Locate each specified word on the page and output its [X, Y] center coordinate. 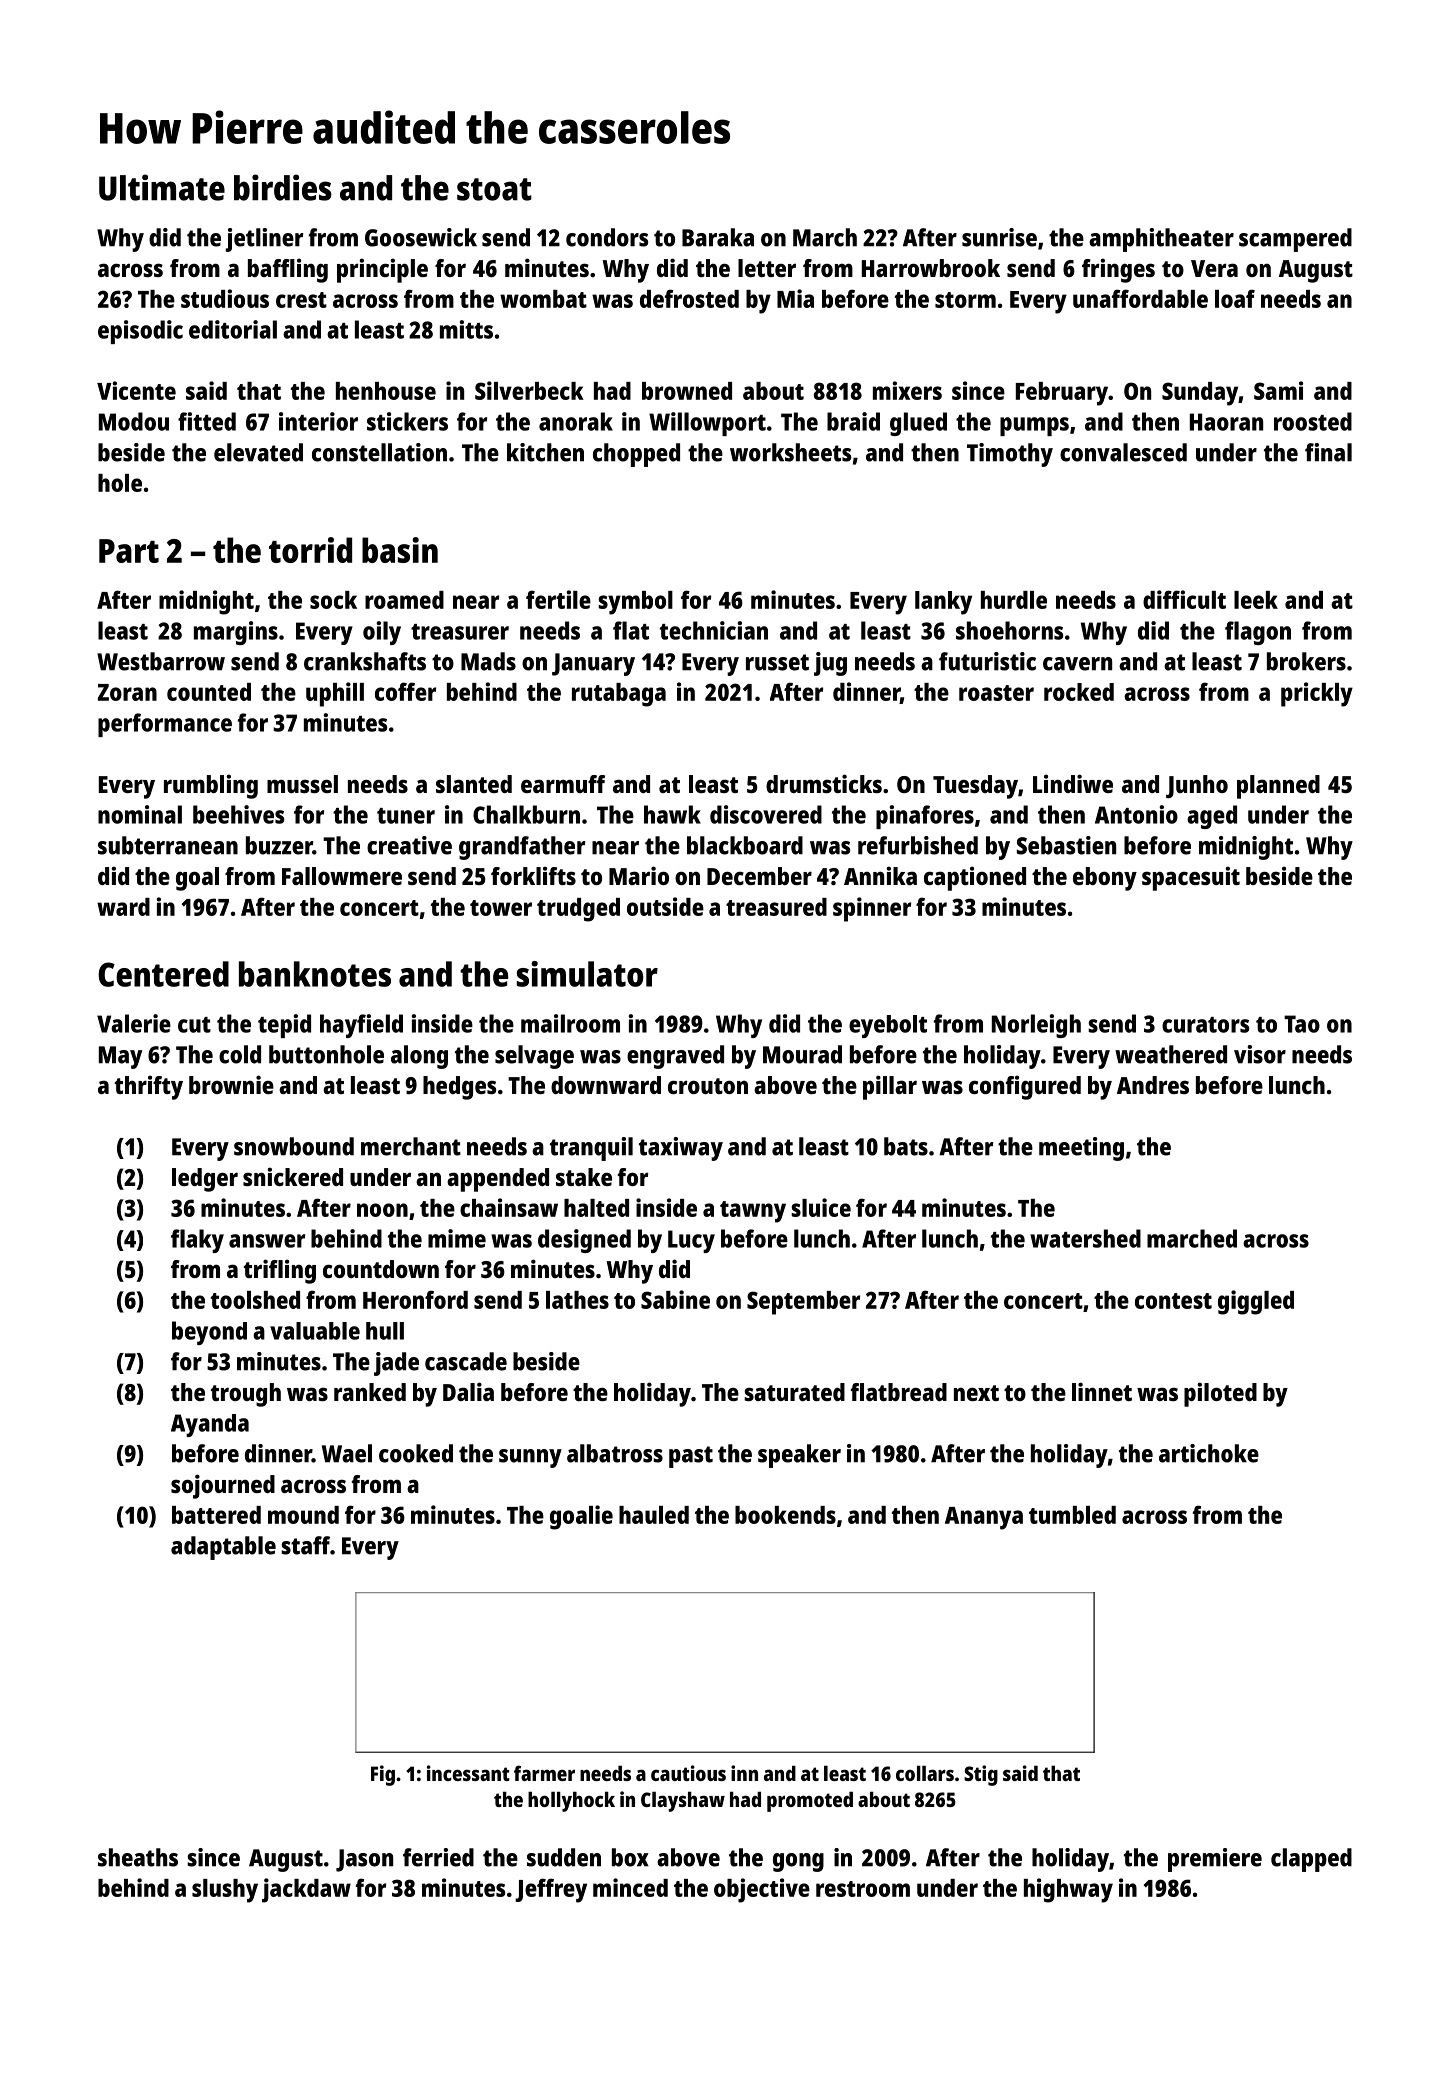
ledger [205, 1180]
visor [1260, 1054]
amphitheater [1161, 240]
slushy [225, 1891]
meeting [1081, 1149]
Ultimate [162, 187]
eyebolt [888, 1026]
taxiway [681, 1149]
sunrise [999, 237]
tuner [406, 816]
